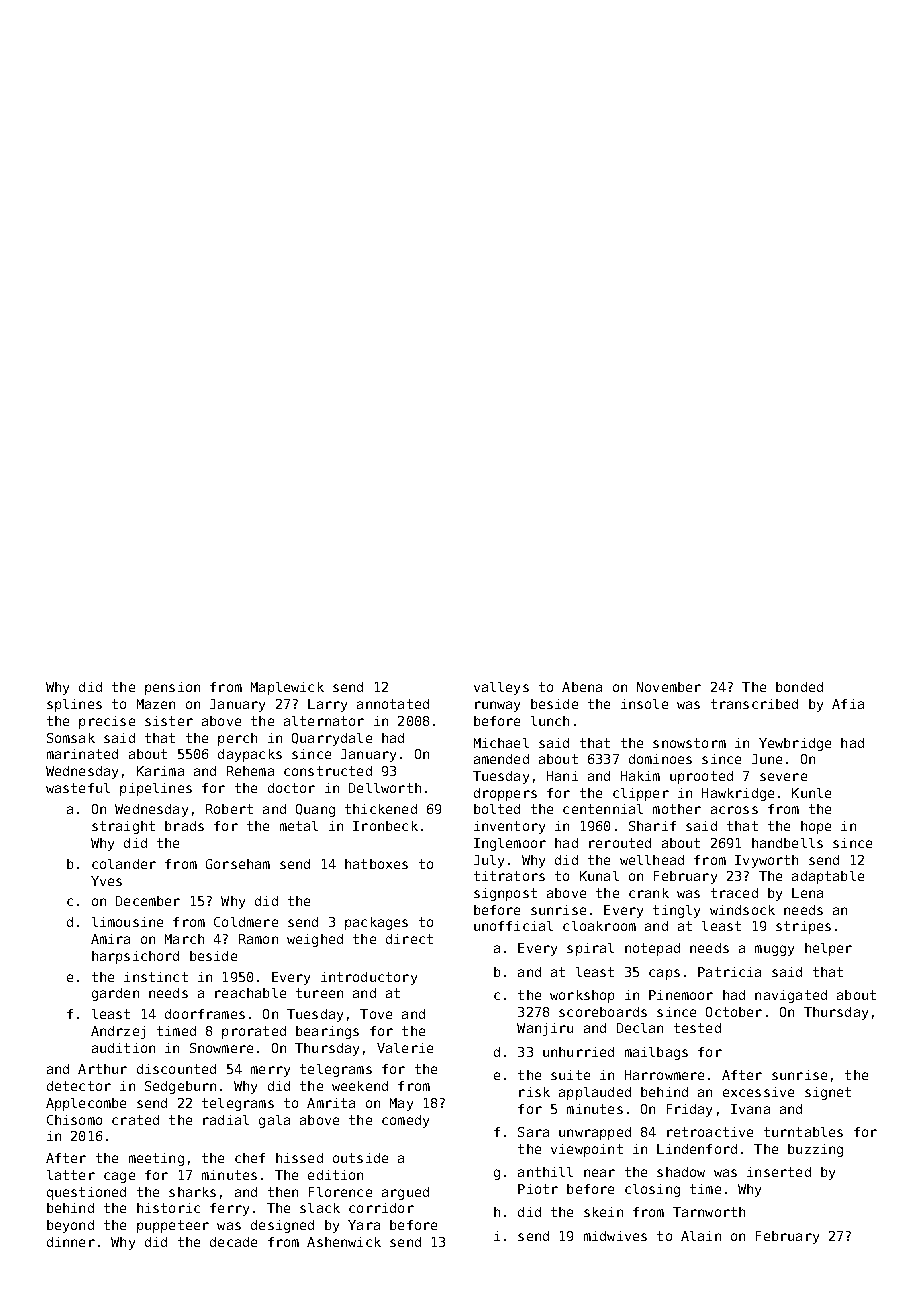 This screenshot has height=1308, width=924. What do you see at coordinates (233, 1242) in the screenshot?
I see `decade` at bounding box center [233, 1242].
